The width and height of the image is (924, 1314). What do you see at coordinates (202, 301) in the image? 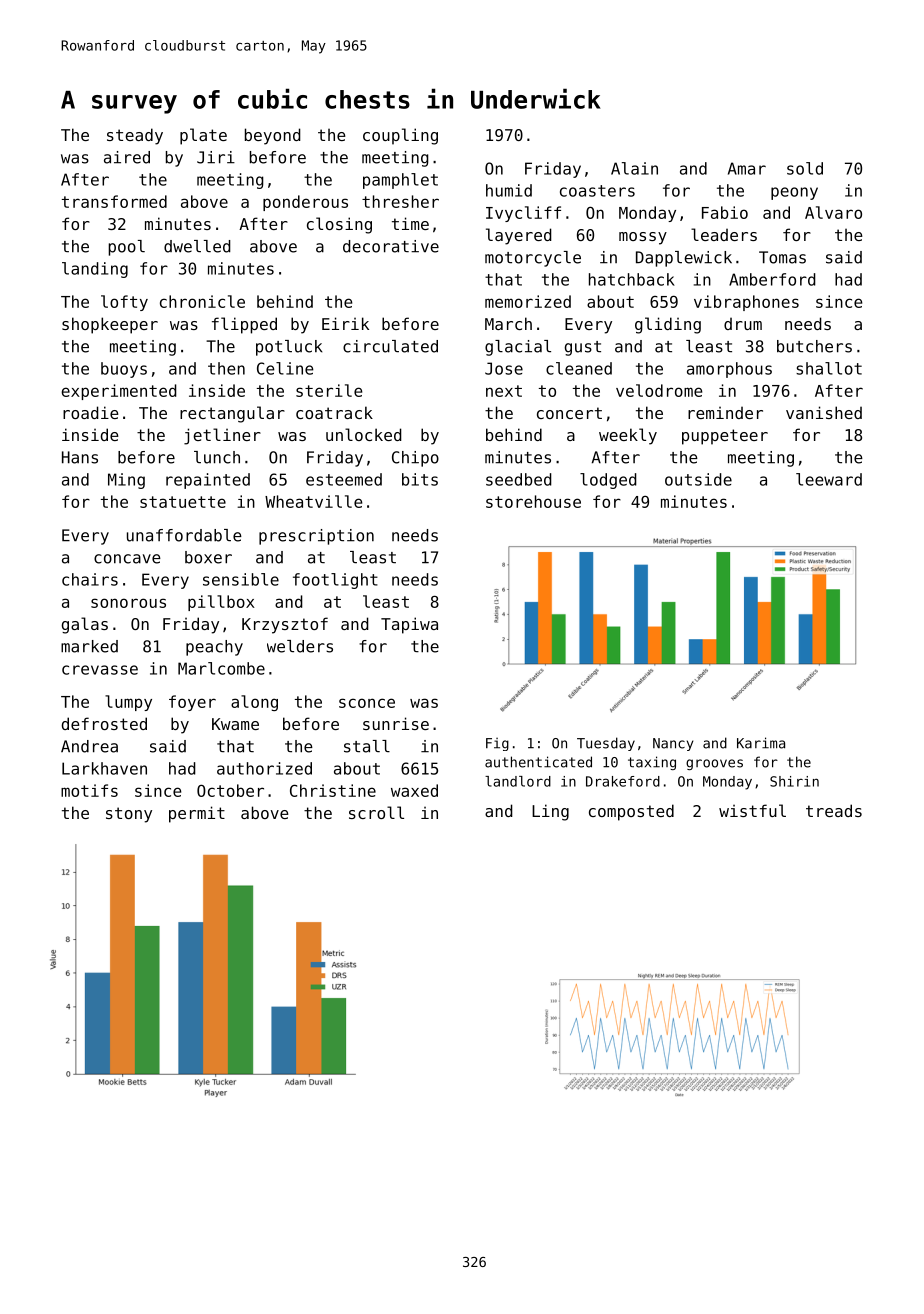
I see `chronicle` at bounding box center [202, 301].
